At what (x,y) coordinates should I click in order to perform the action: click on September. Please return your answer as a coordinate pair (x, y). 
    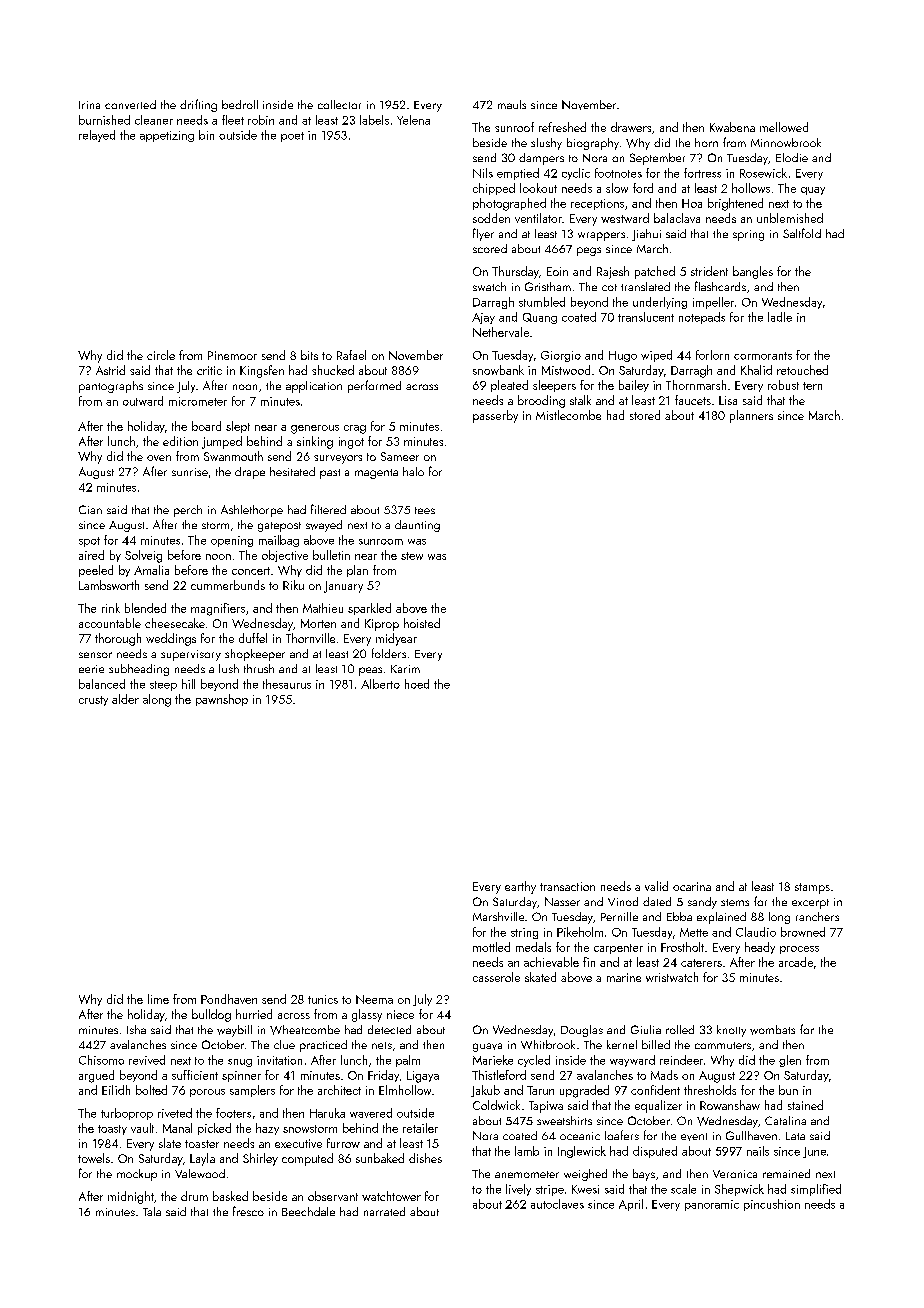
    Looking at the image, I should click on (657, 159).
